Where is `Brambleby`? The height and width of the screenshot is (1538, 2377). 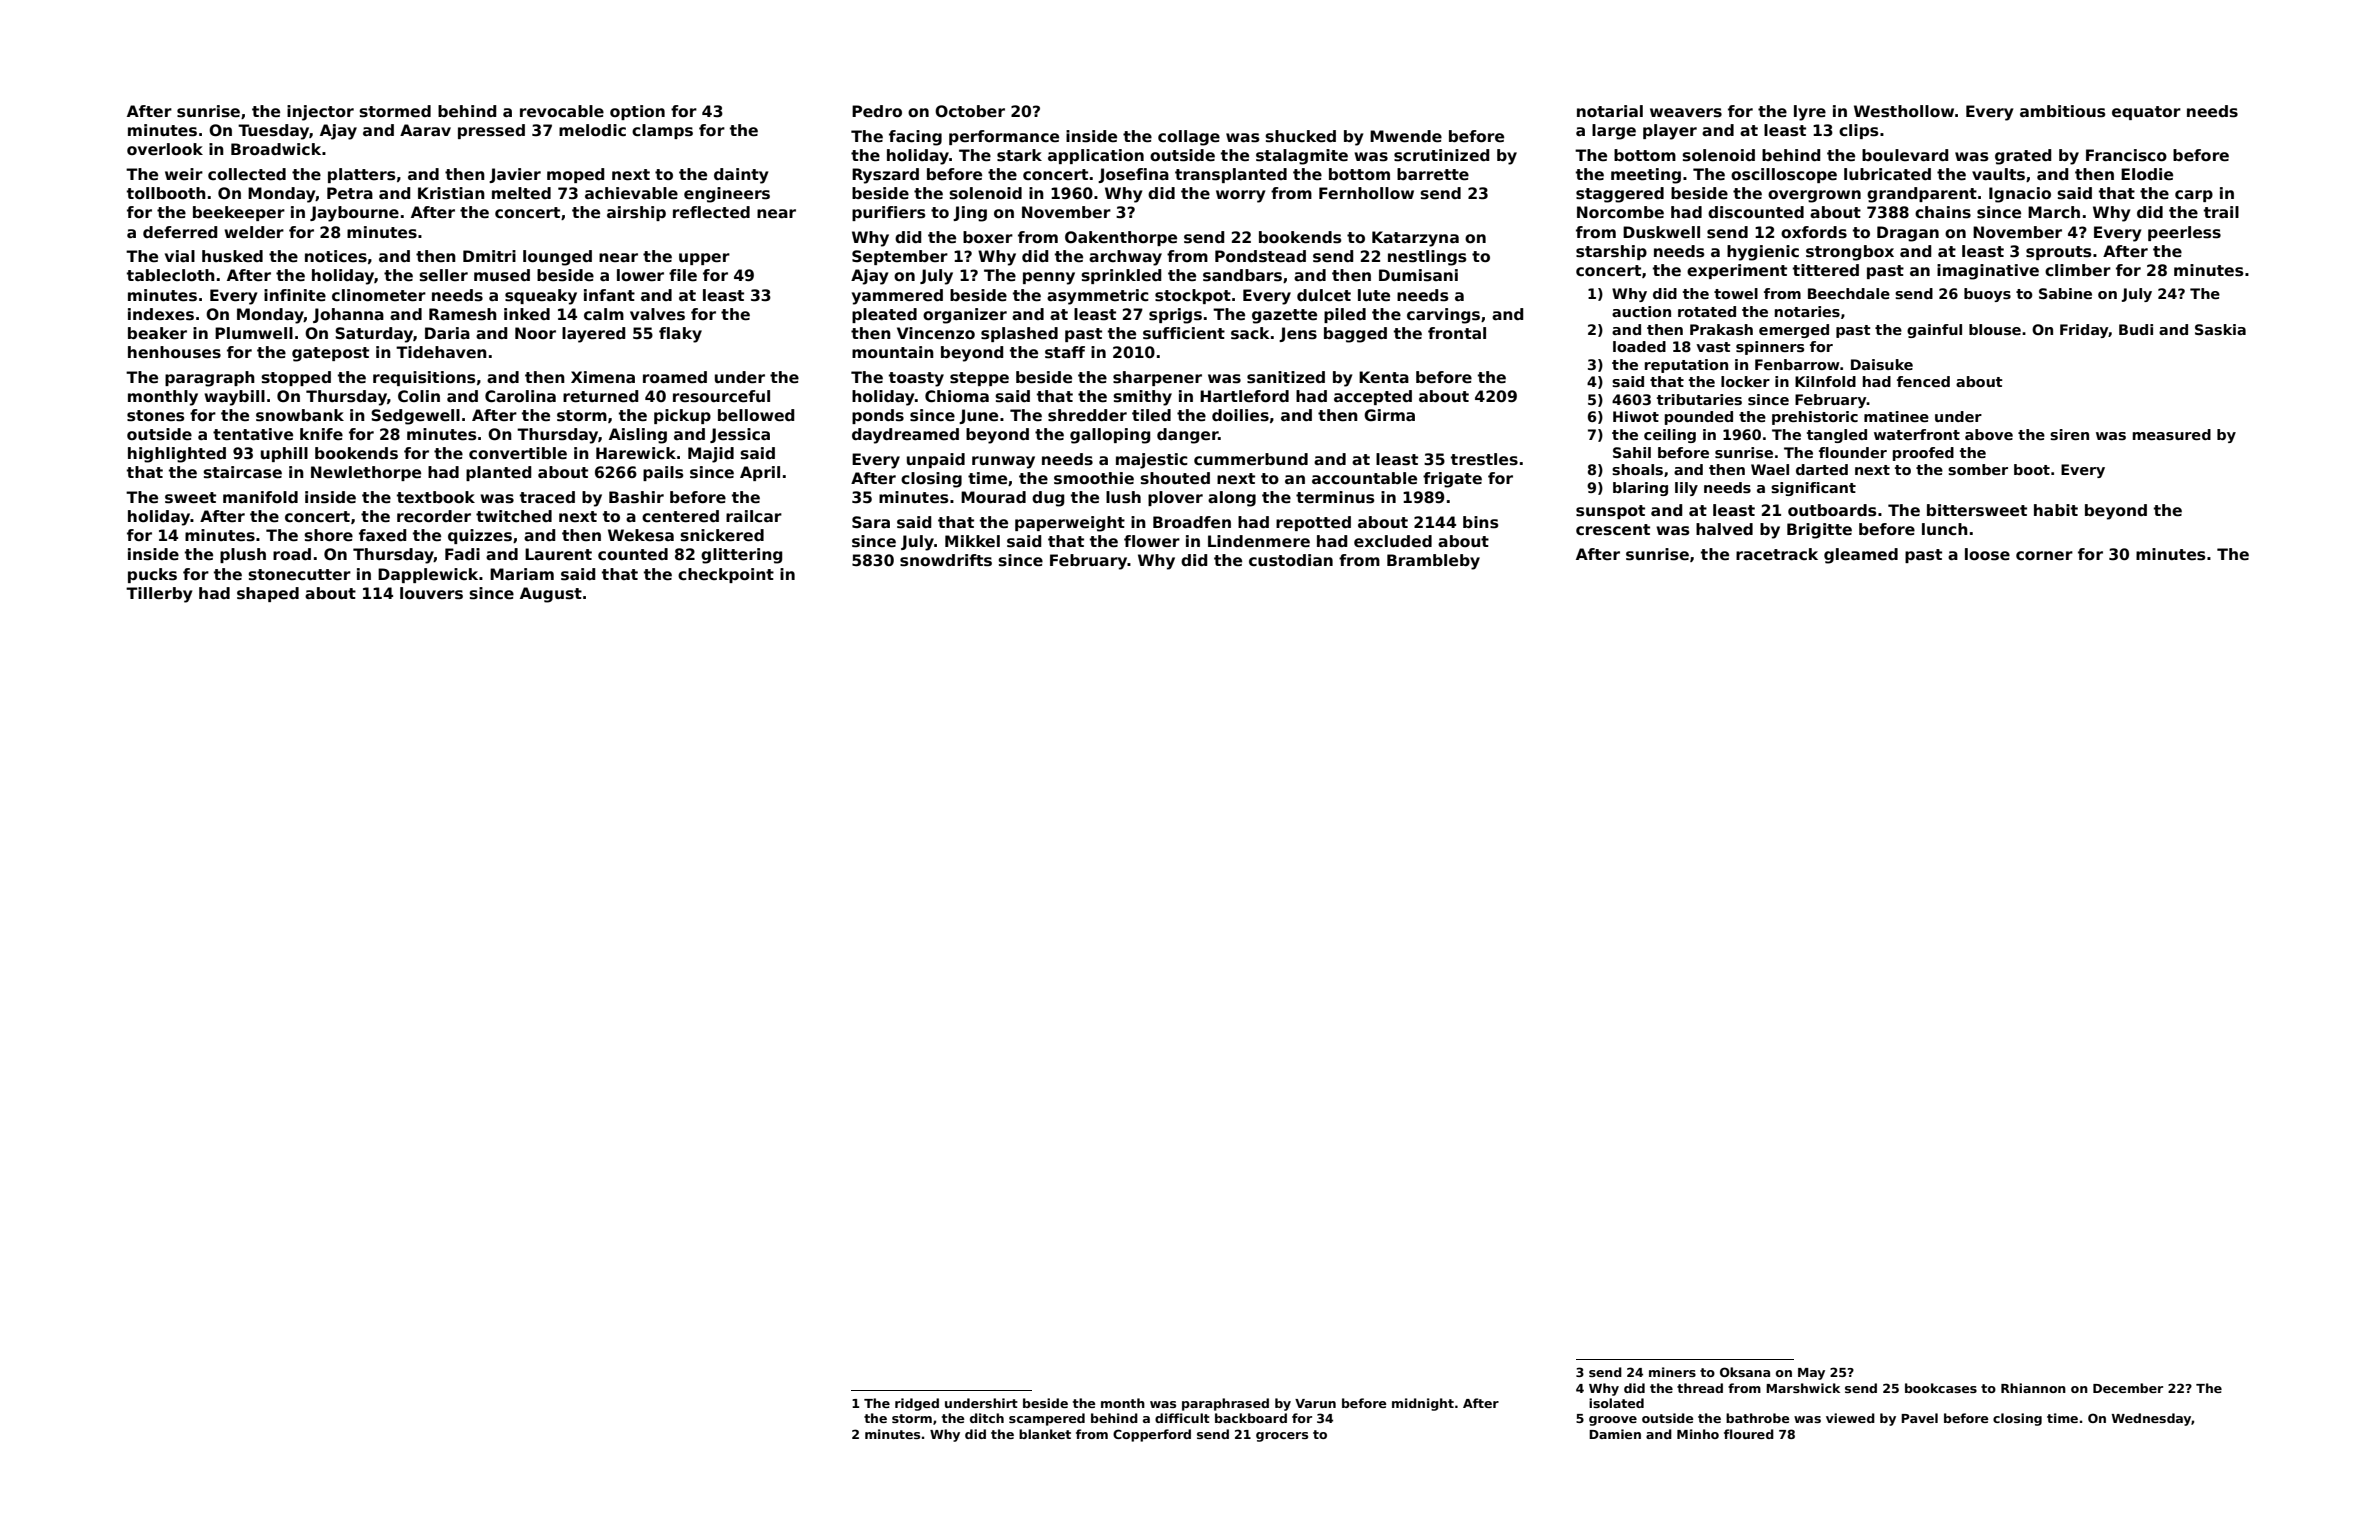
Brambleby is located at coordinates (1433, 562).
